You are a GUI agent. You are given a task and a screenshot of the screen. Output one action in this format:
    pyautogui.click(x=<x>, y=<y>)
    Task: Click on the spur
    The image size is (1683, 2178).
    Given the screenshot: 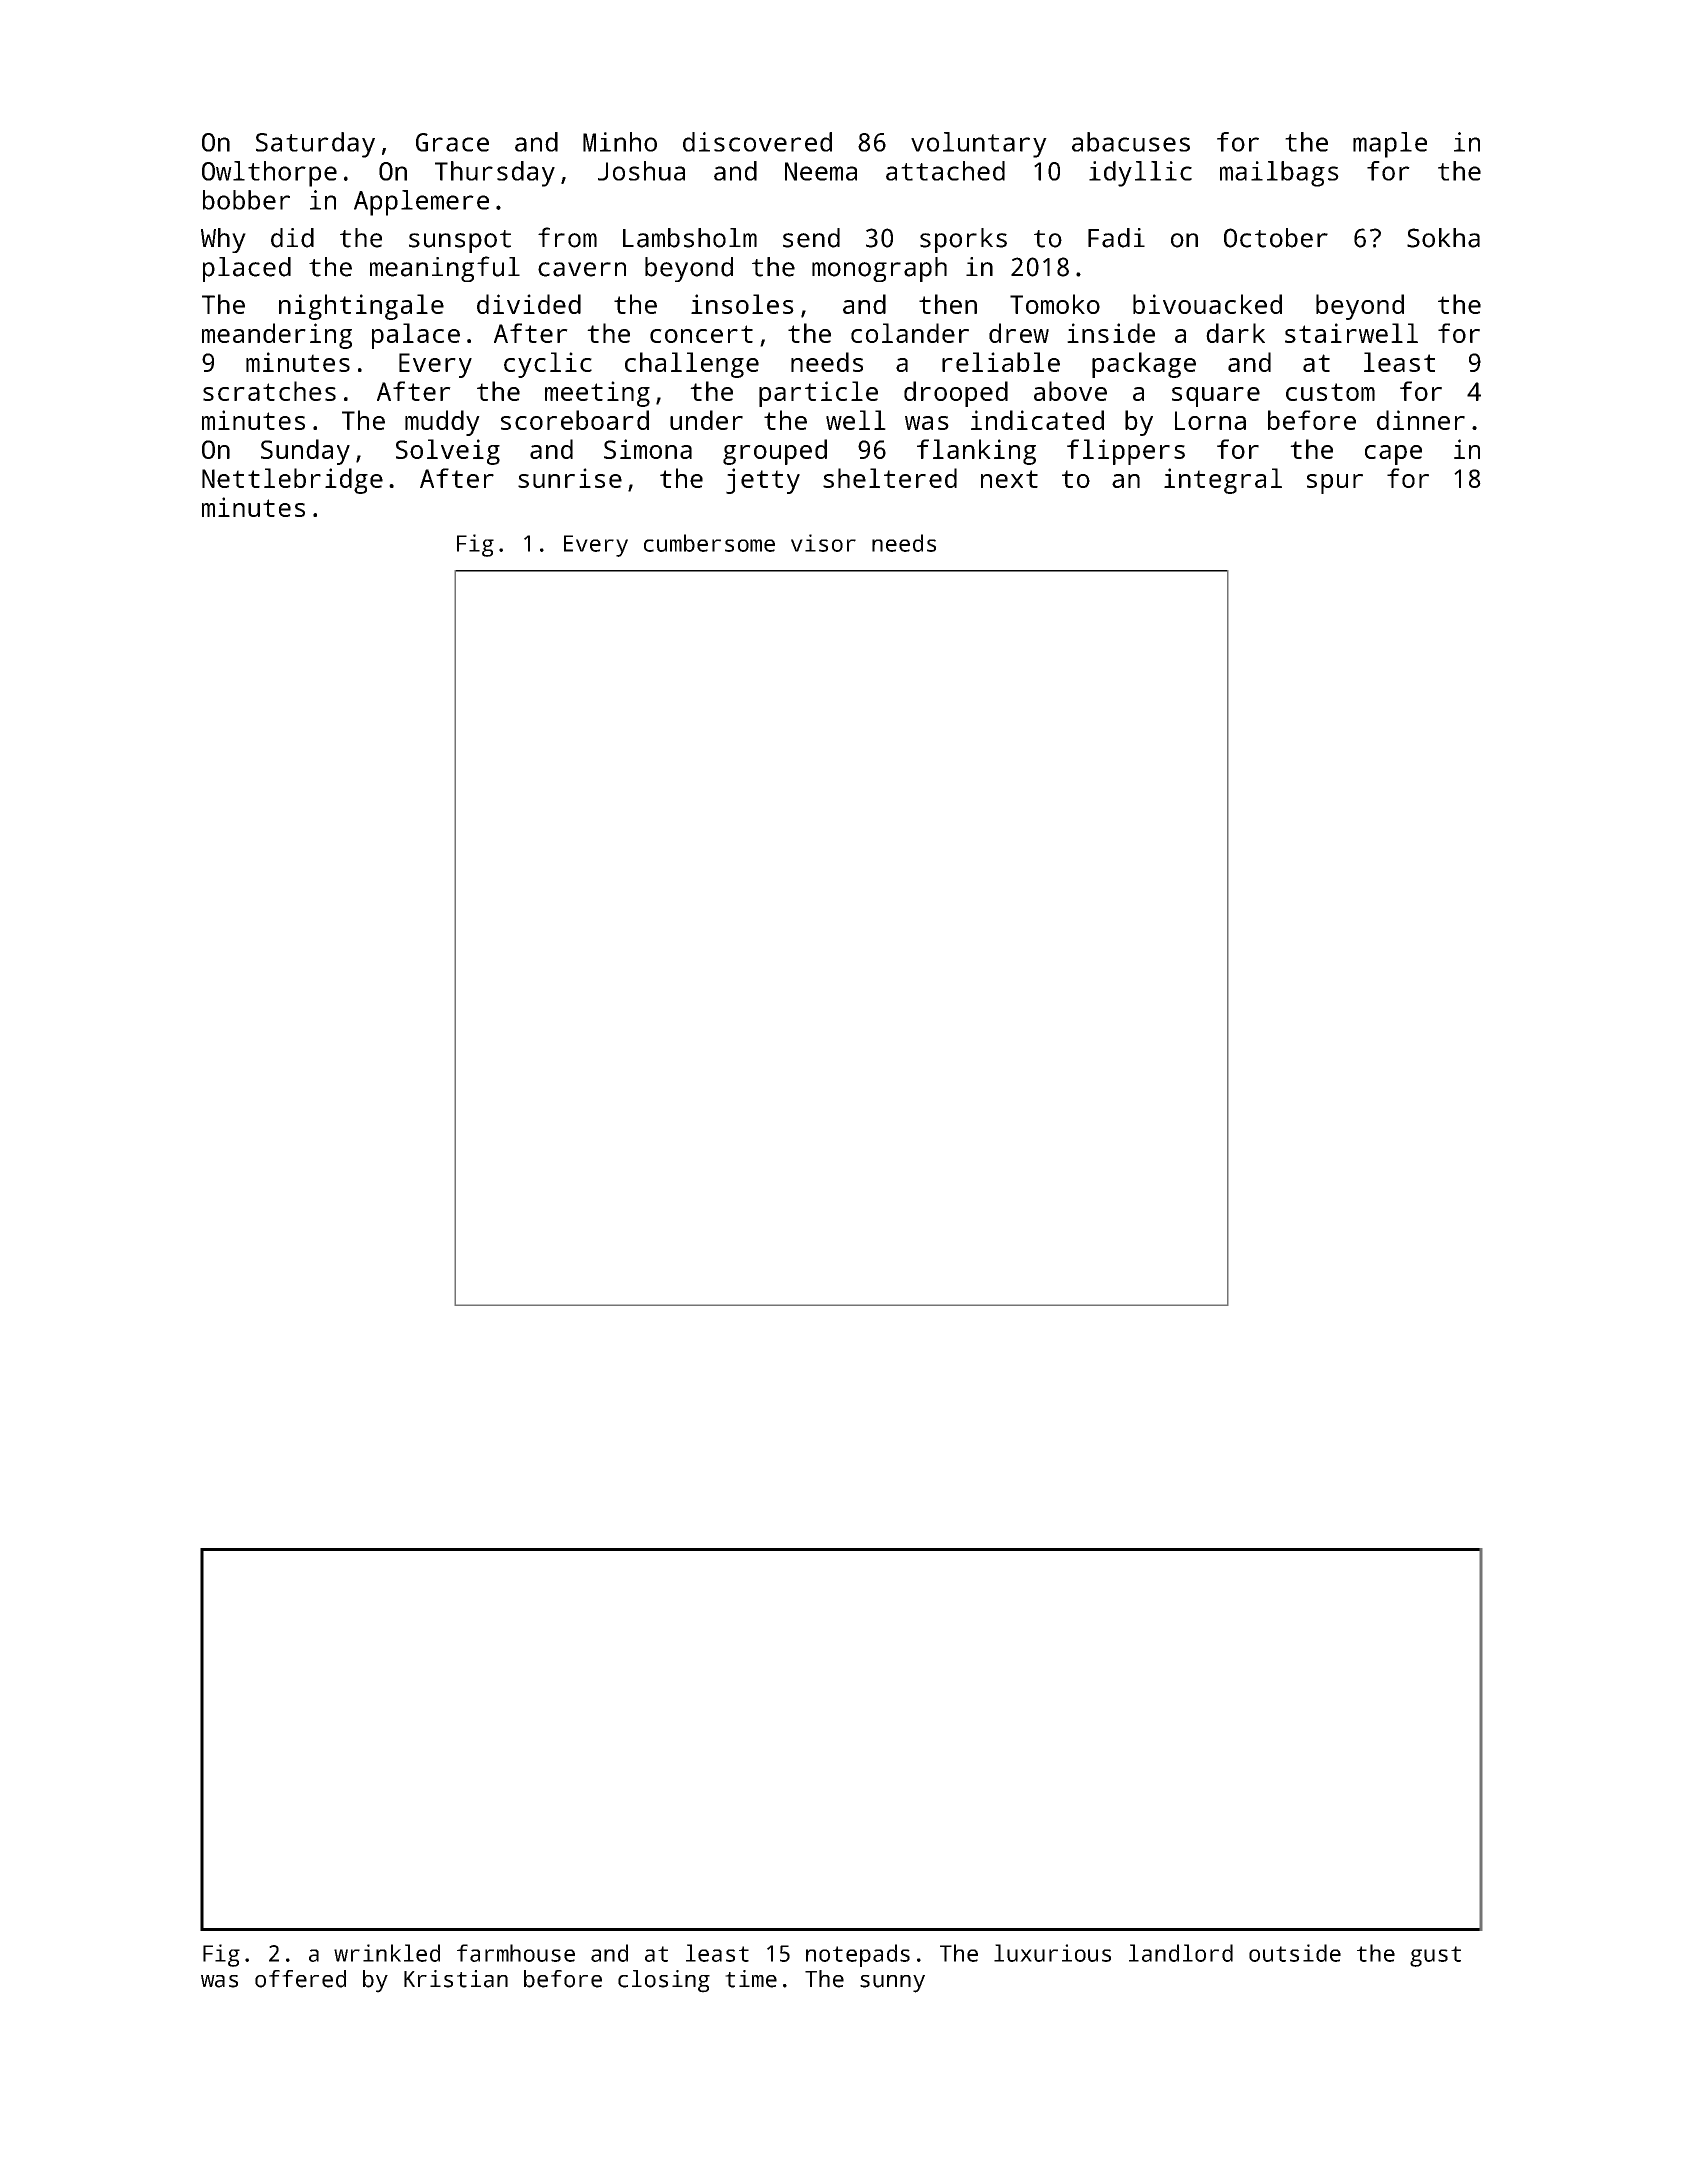 What is the action you would take?
    pyautogui.click(x=1335, y=484)
